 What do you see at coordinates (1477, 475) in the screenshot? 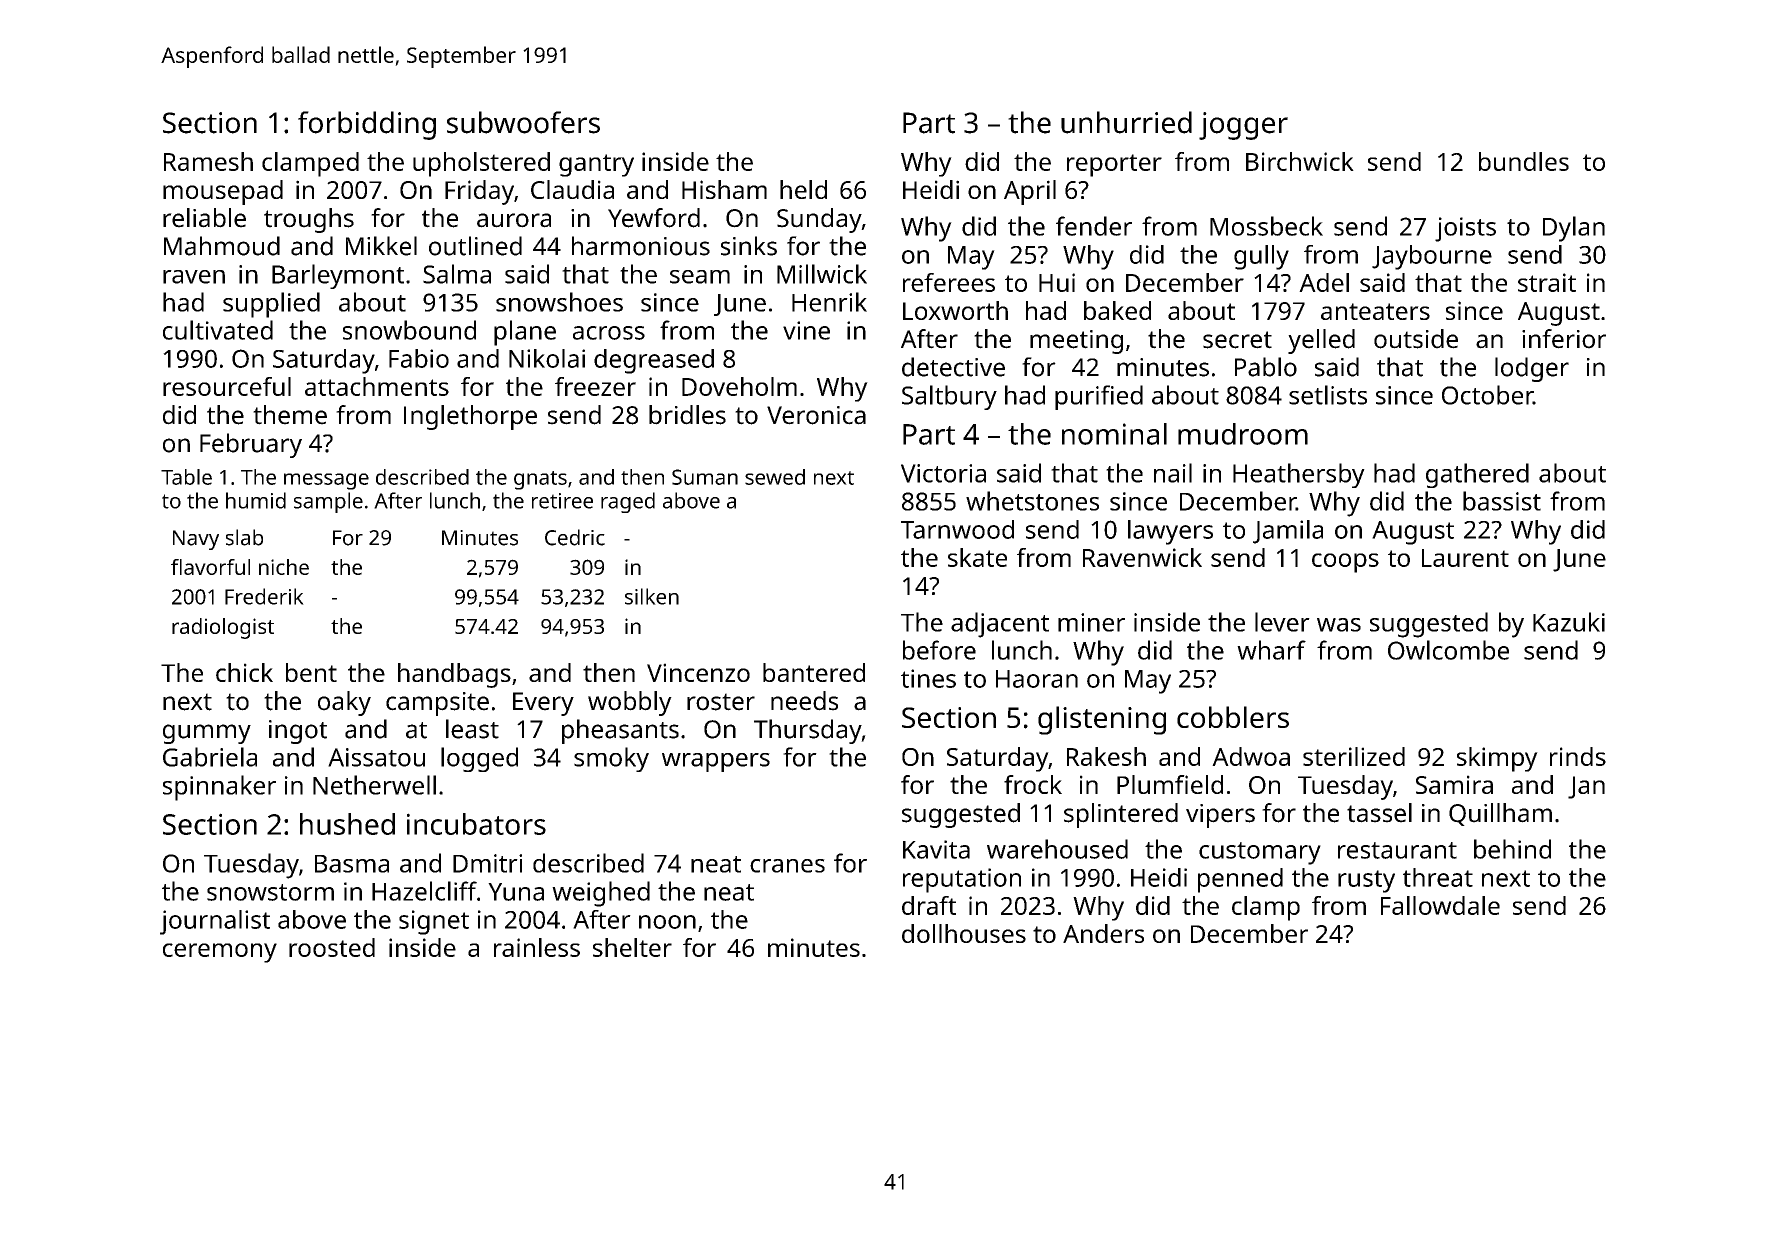
I see `gathered` at bounding box center [1477, 475].
